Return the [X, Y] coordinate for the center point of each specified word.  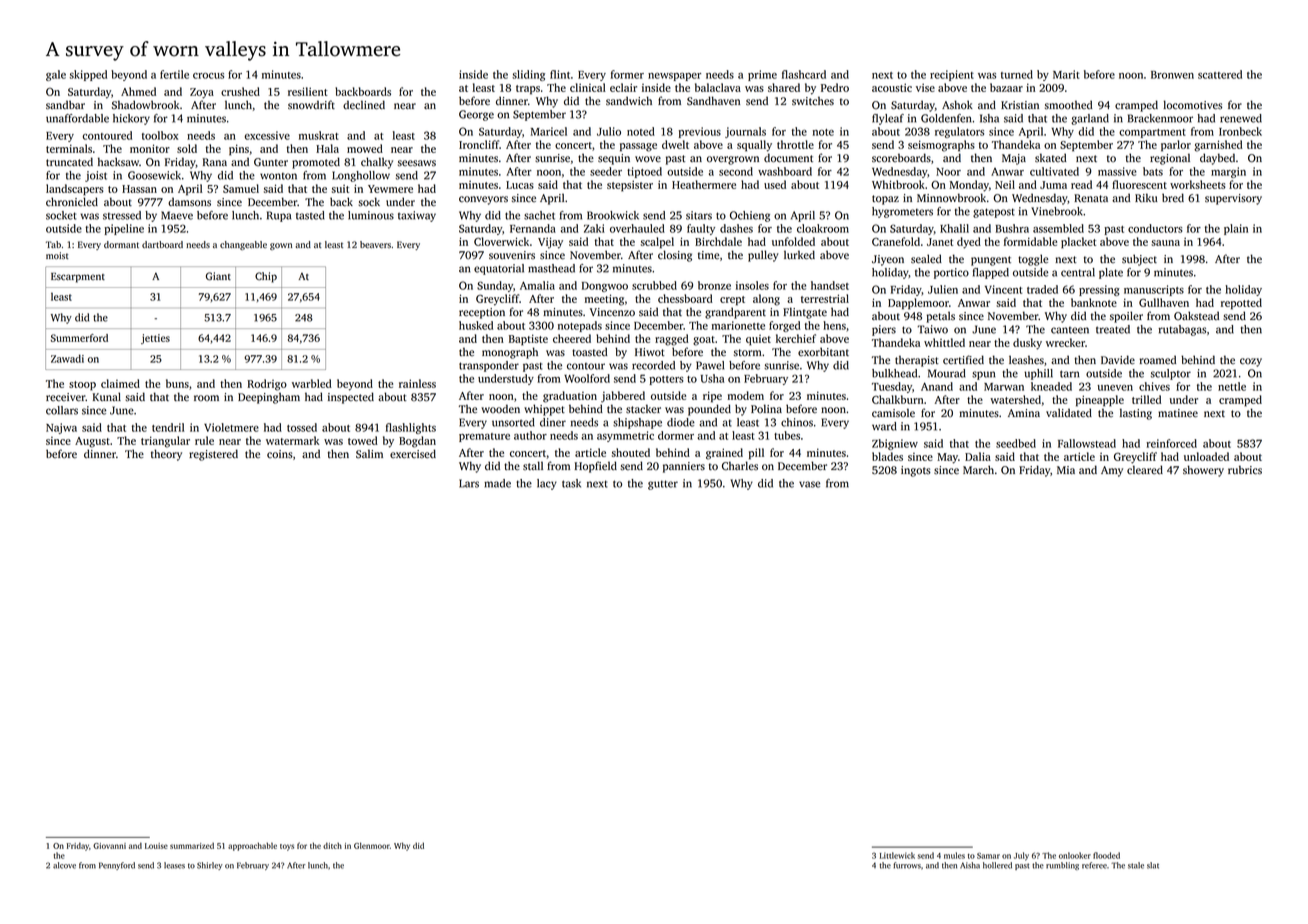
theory [166, 455]
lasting [1136, 414]
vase [809, 484]
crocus [208, 76]
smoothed [1069, 105]
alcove [64, 865]
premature [484, 437]
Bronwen [1172, 75]
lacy [547, 484]
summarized [192, 846]
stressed [122, 215]
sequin [614, 159]
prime [762, 75]
